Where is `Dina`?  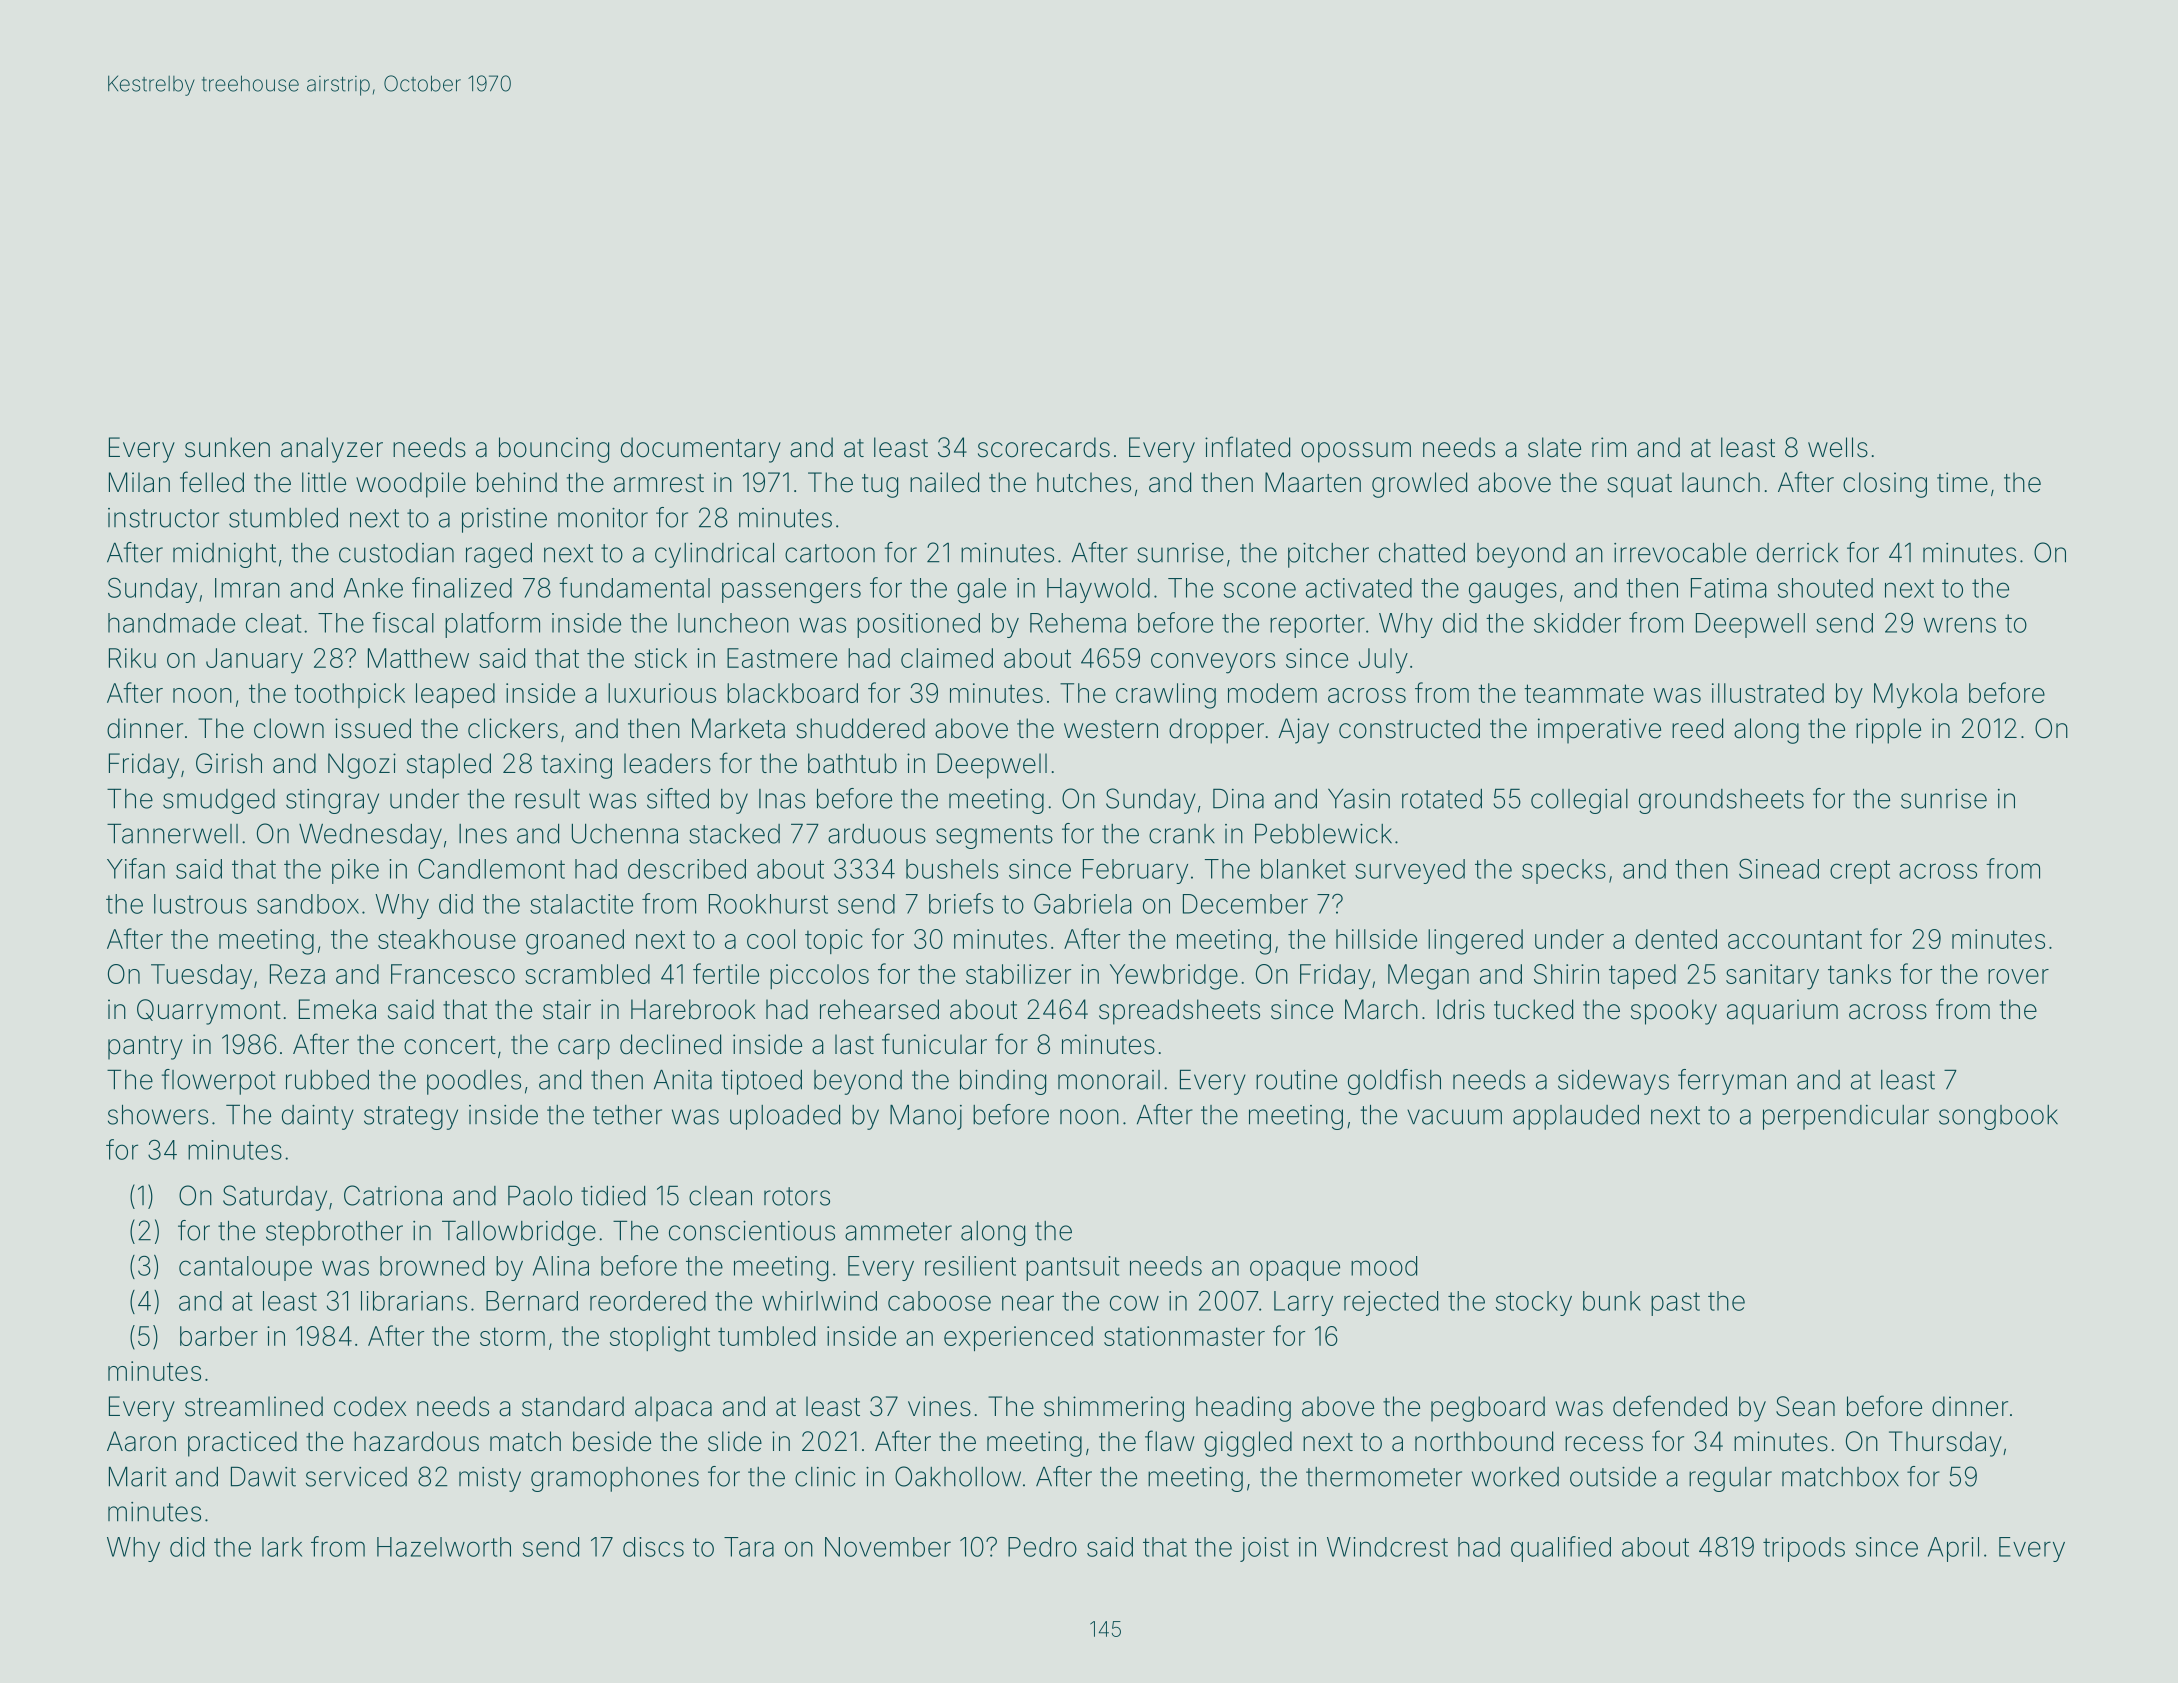 Dina is located at coordinates (1238, 798).
